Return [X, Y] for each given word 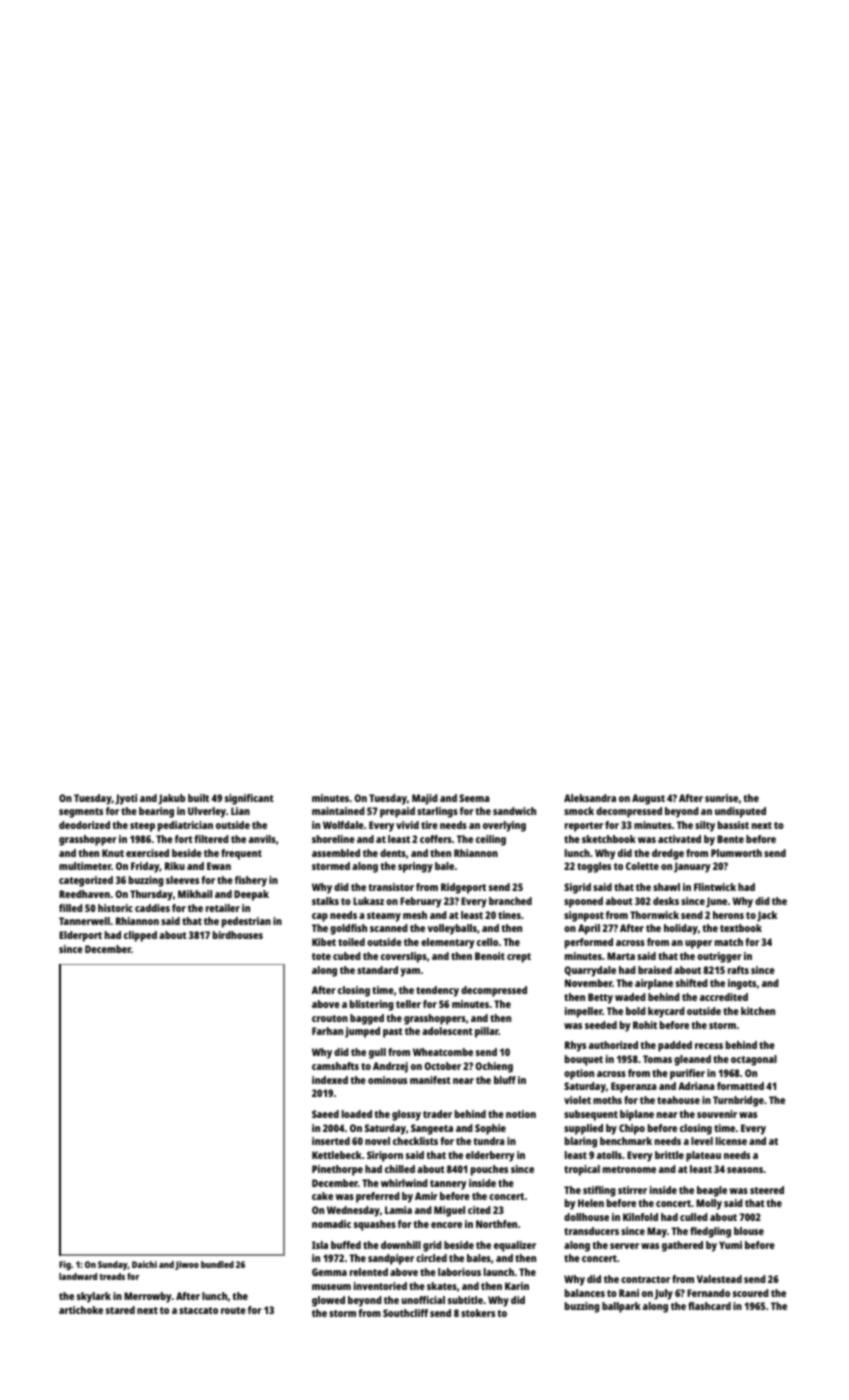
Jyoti [126, 799]
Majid [425, 799]
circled [431, 1258]
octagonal [754, 1060]
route [233, 1310]
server [624, 1246]
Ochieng [494, 1067]
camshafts [335, 1066]
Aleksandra [590, 798]
